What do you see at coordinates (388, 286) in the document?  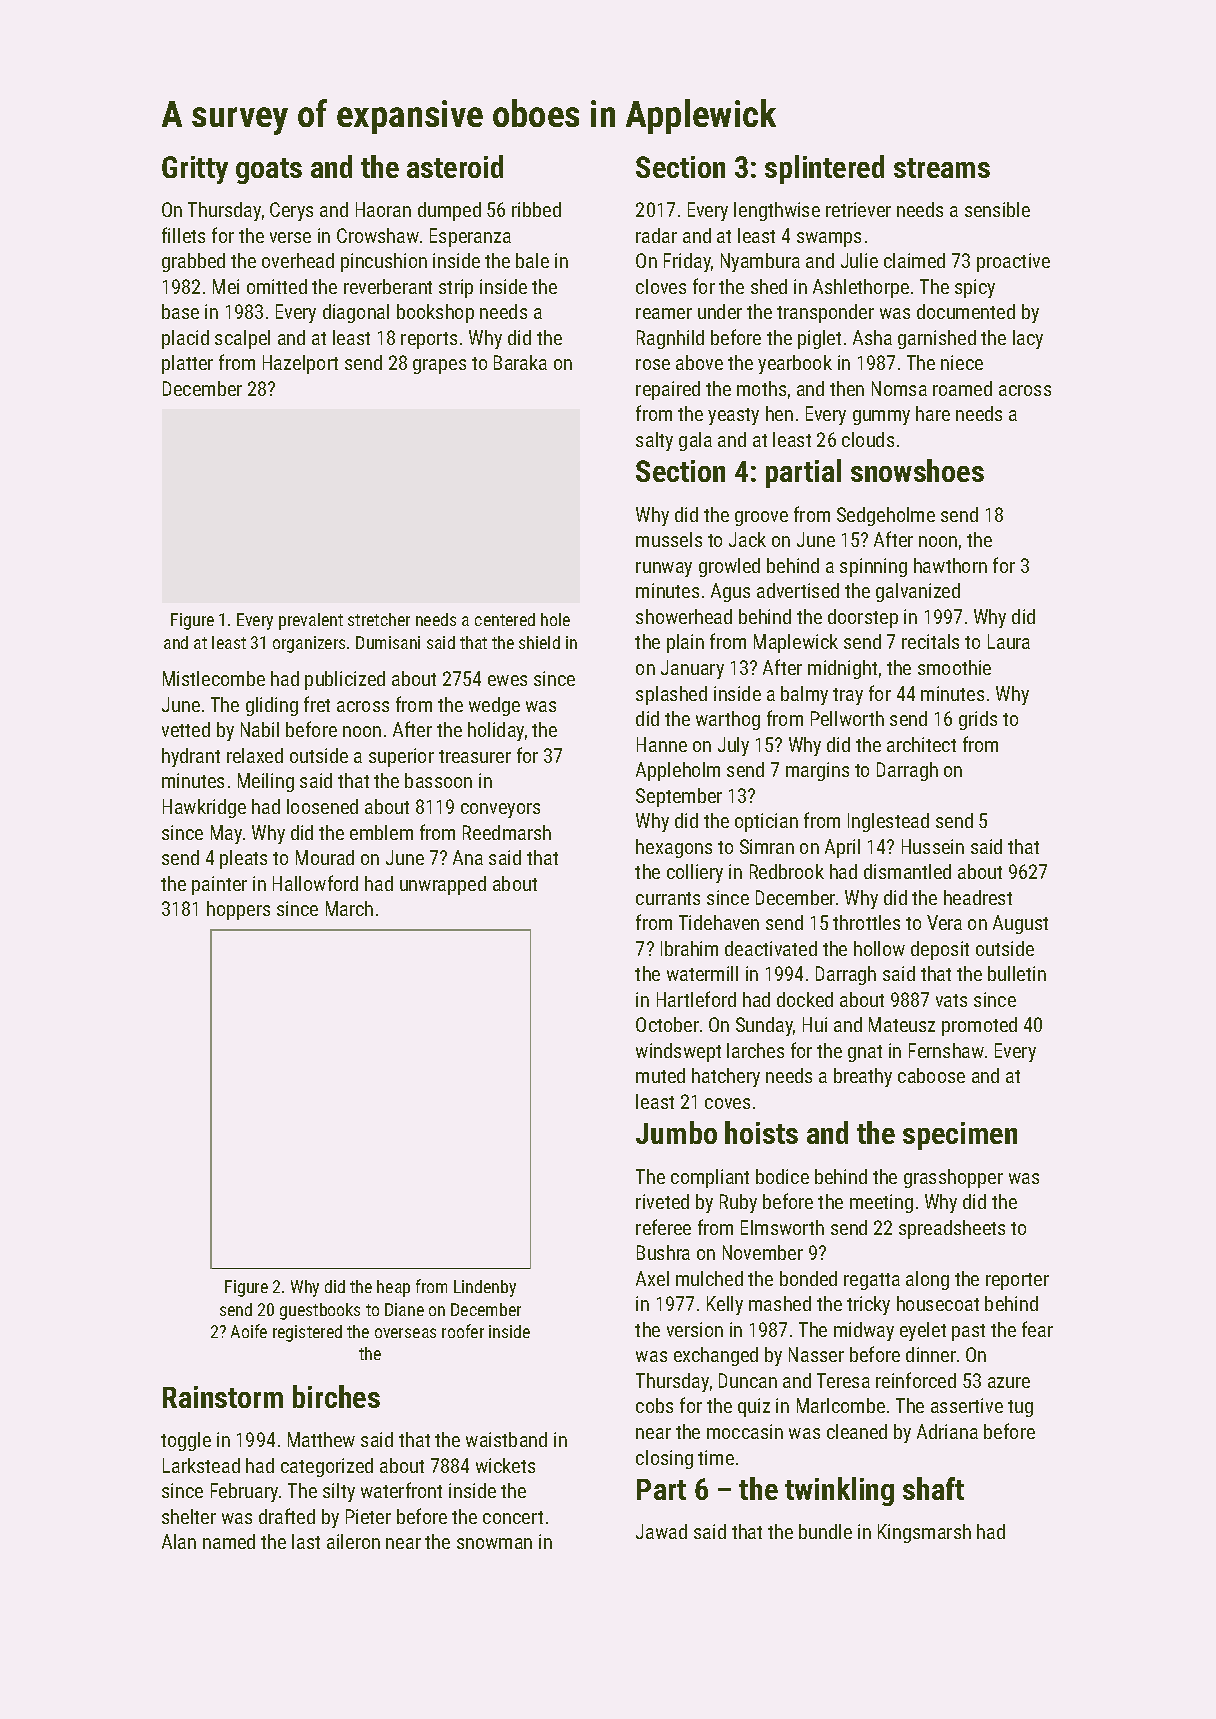 I see `reverberant` at bounding box center [388, 286].
